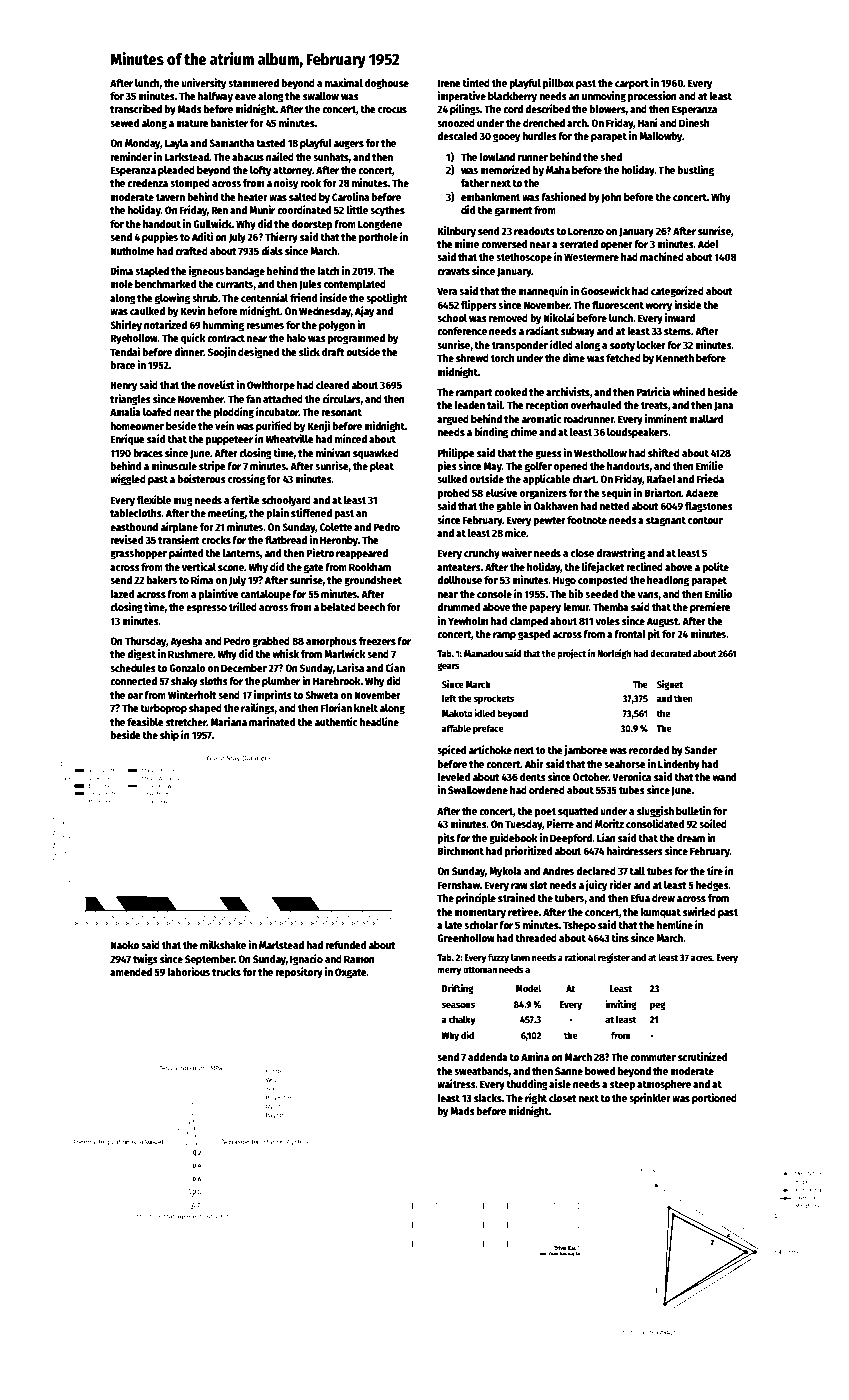  Describe the element at coordinates (170, 197) in the screenshot. I see `tavern` at that location.
